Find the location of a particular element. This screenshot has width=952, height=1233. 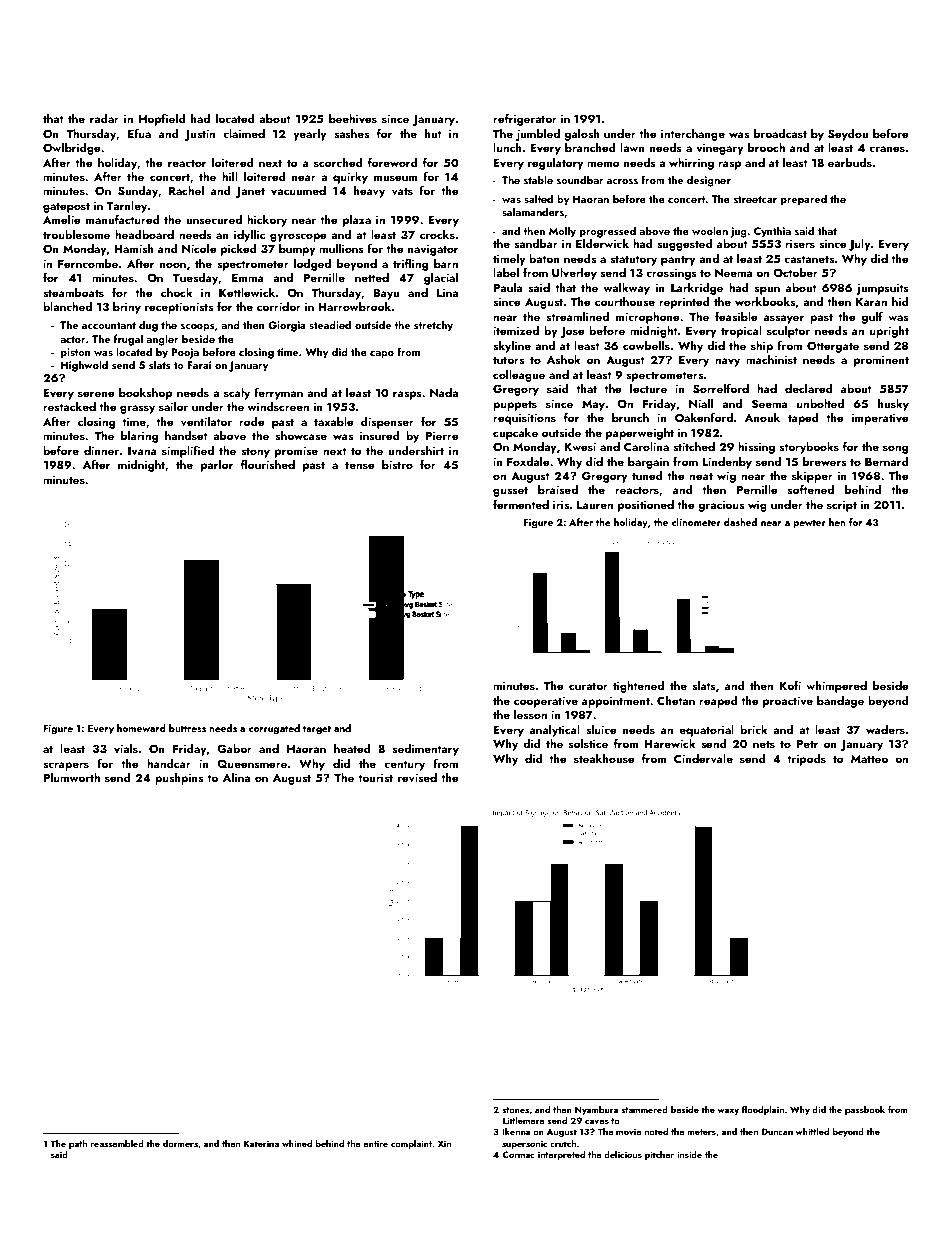

Katerina is located at coordinates (261, 1143).
